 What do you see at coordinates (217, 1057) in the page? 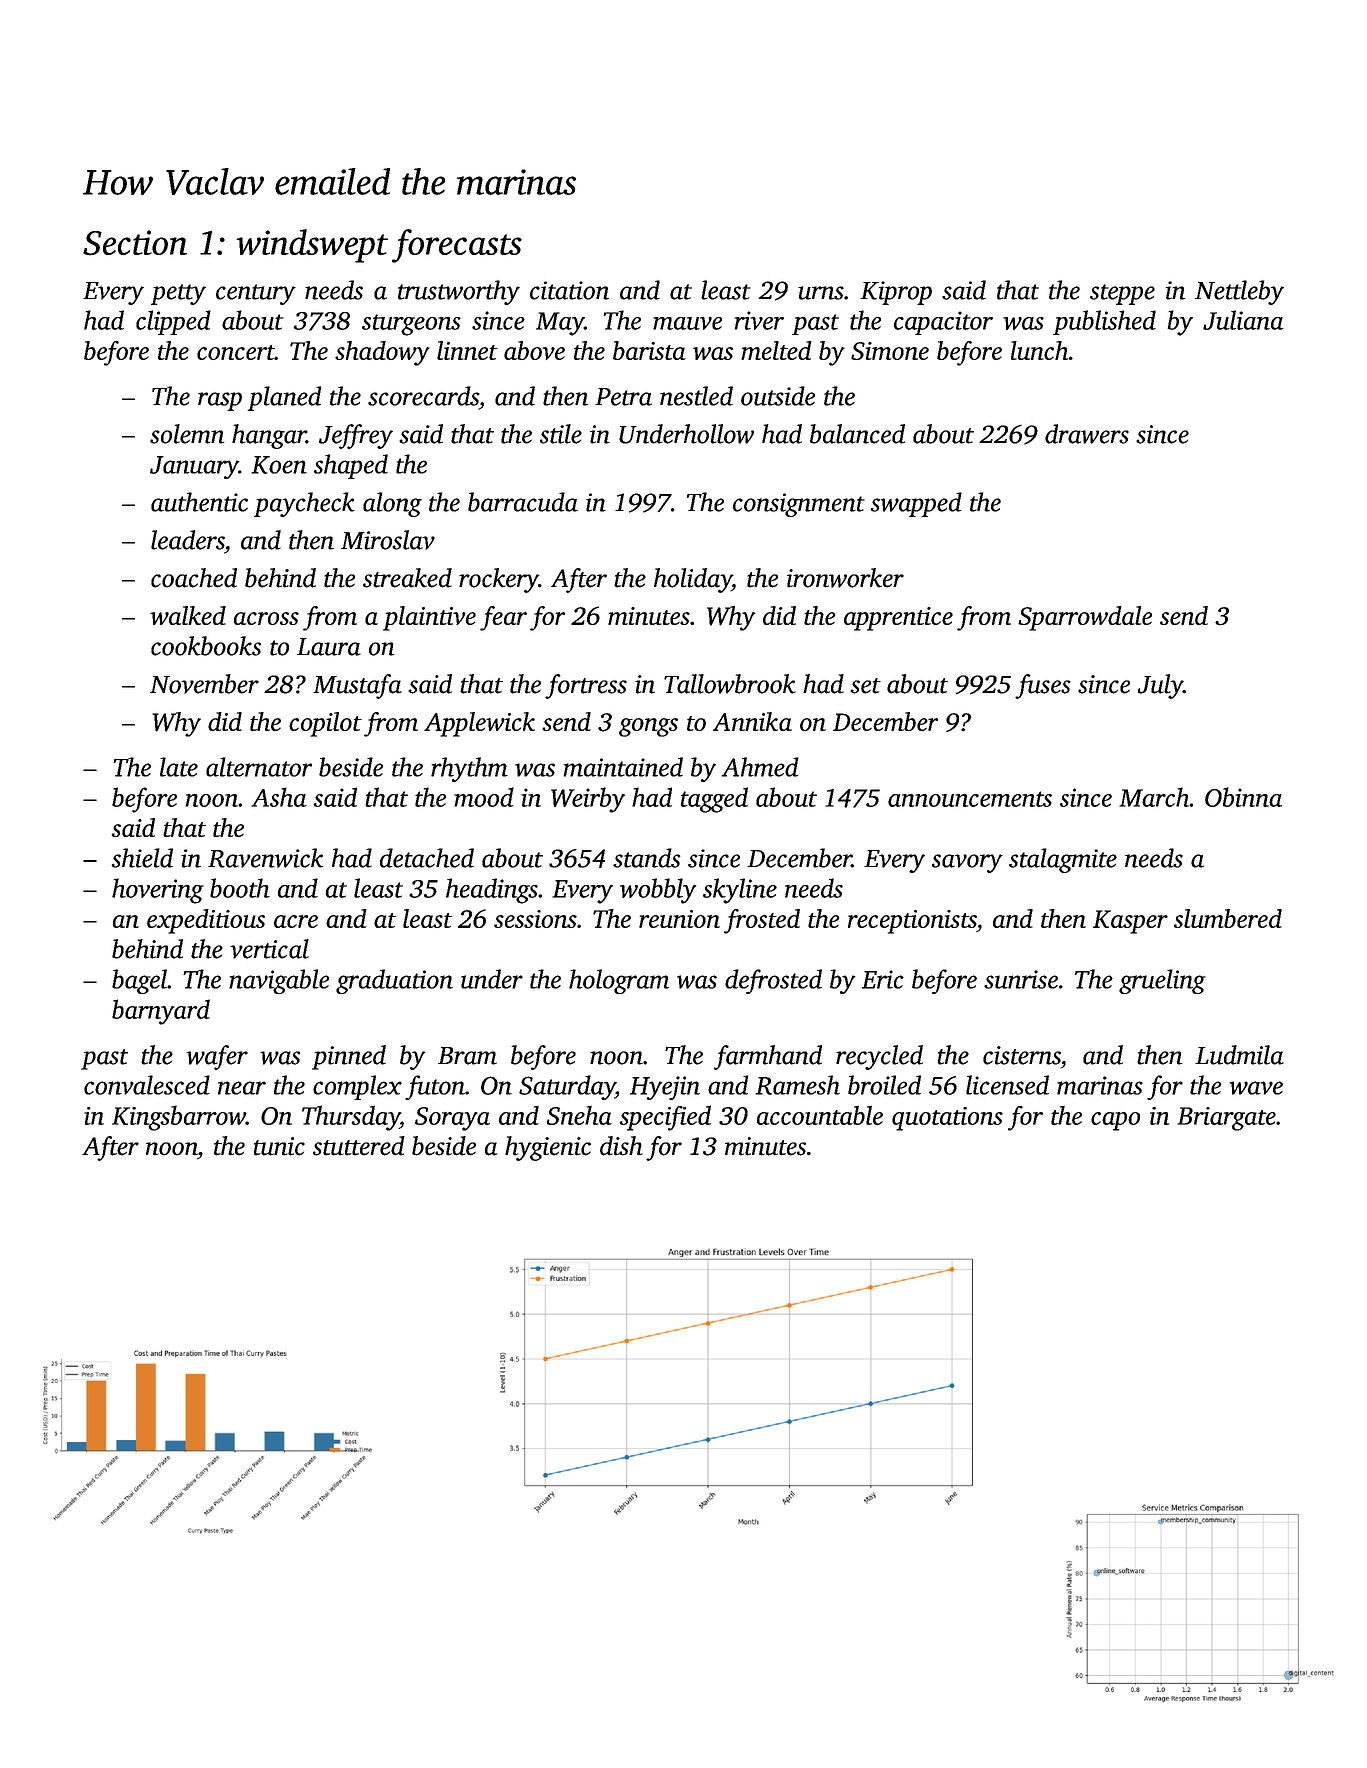
I see `wafer` at bounding box center [217, 1057].
